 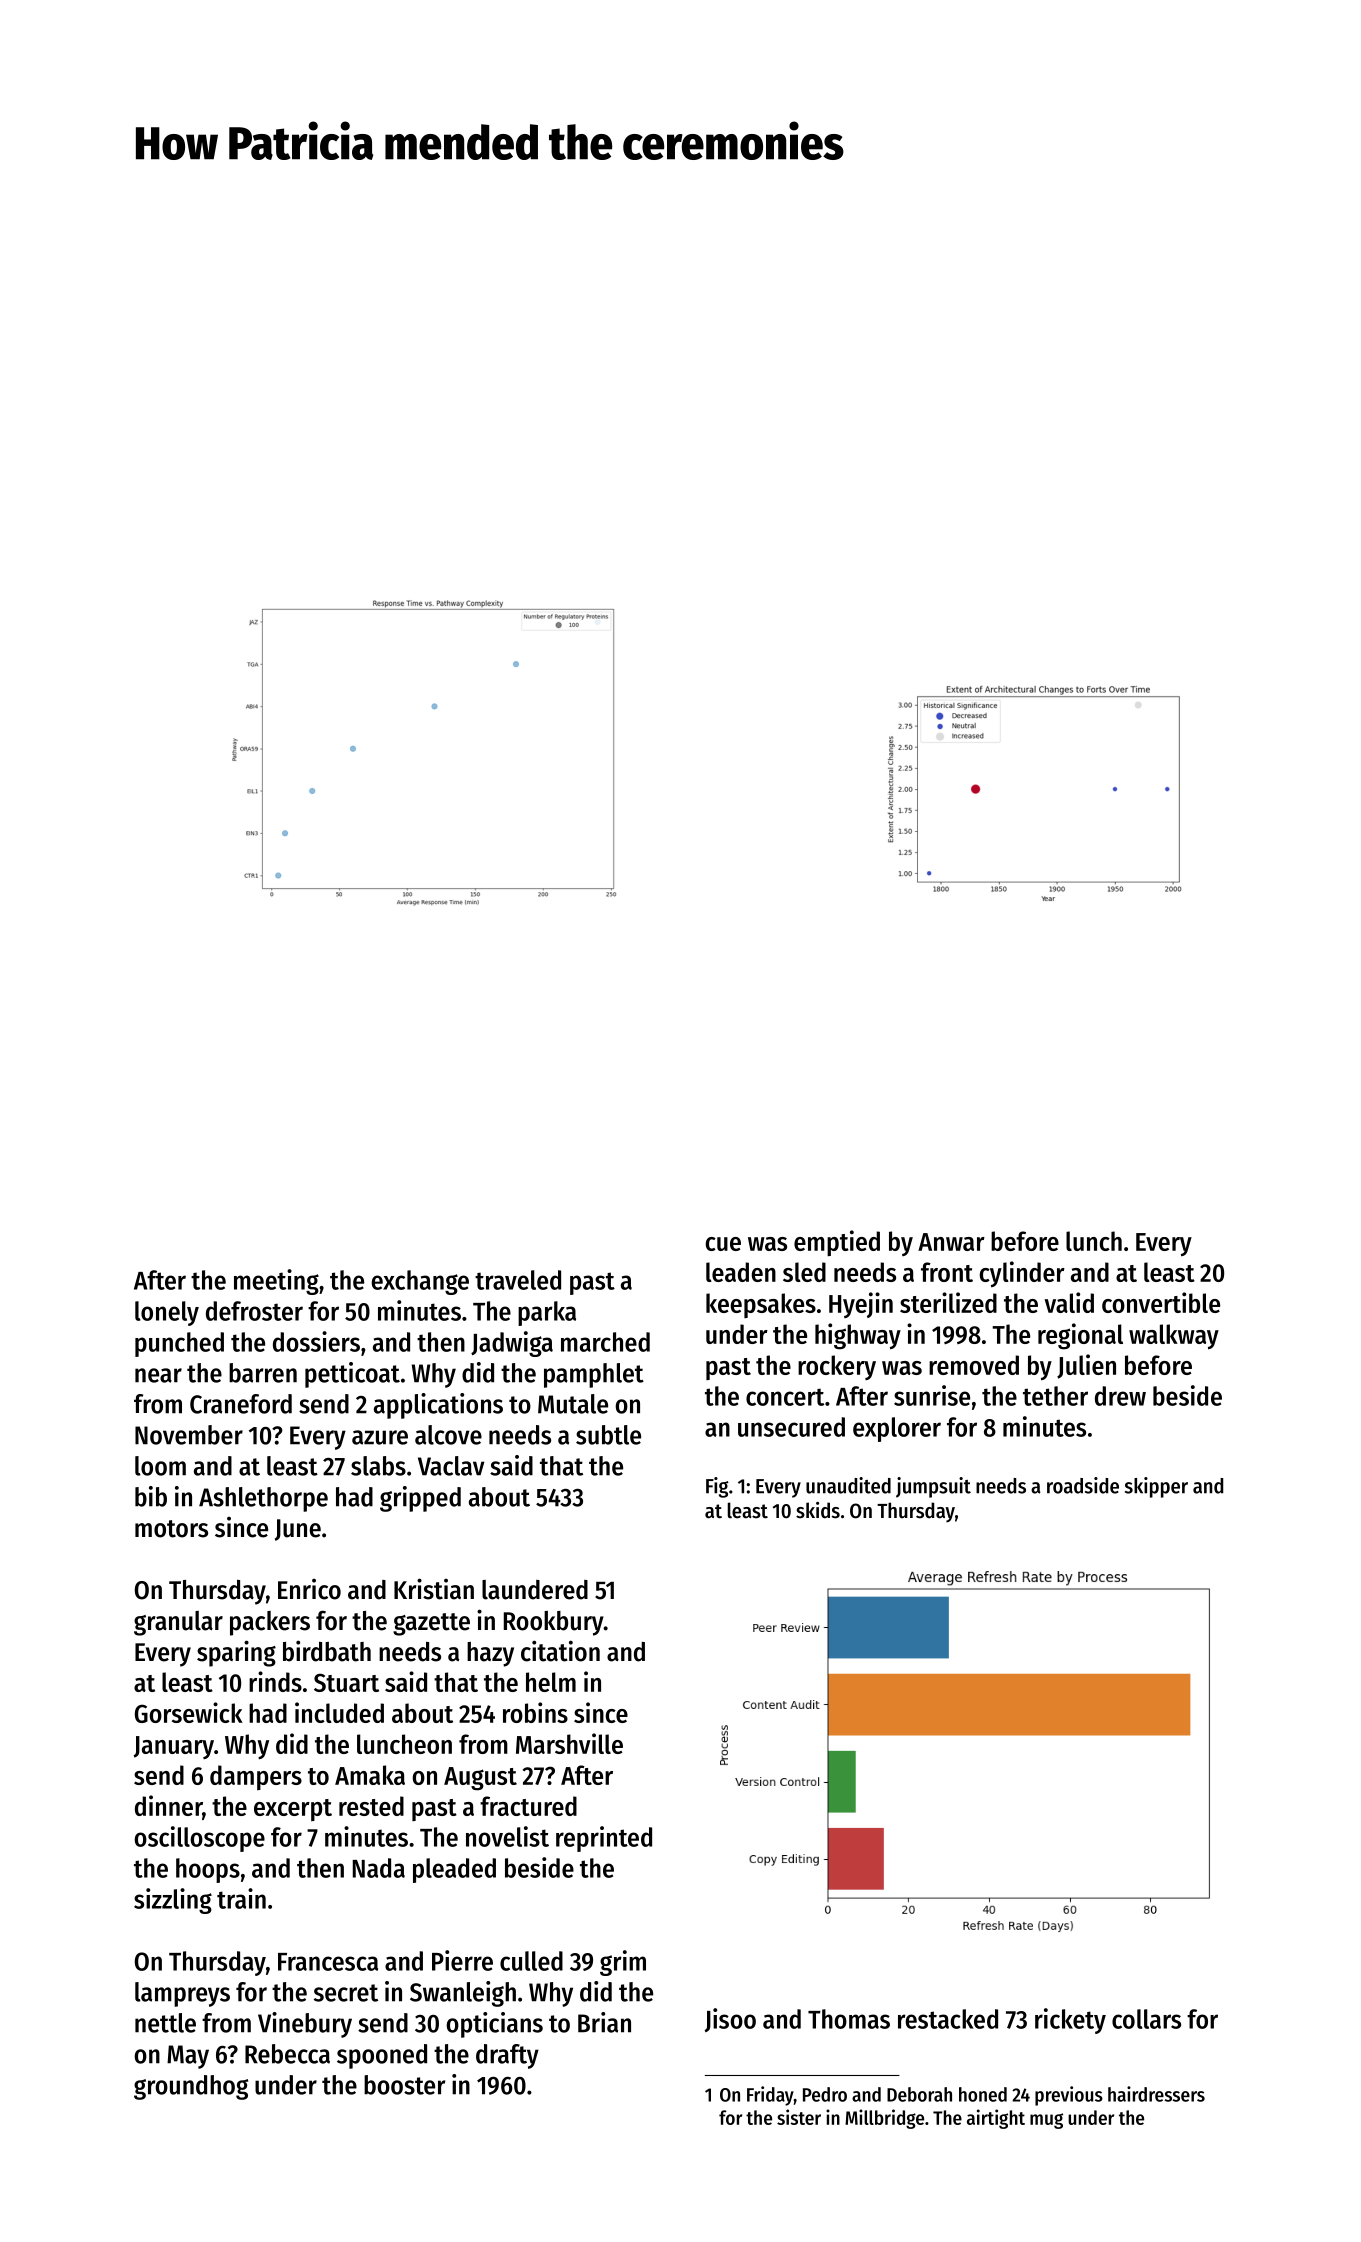 What do you see at coordinates (287, 2054) in the page?
I see `Rebecca` at bounding box center [287, 2054].
